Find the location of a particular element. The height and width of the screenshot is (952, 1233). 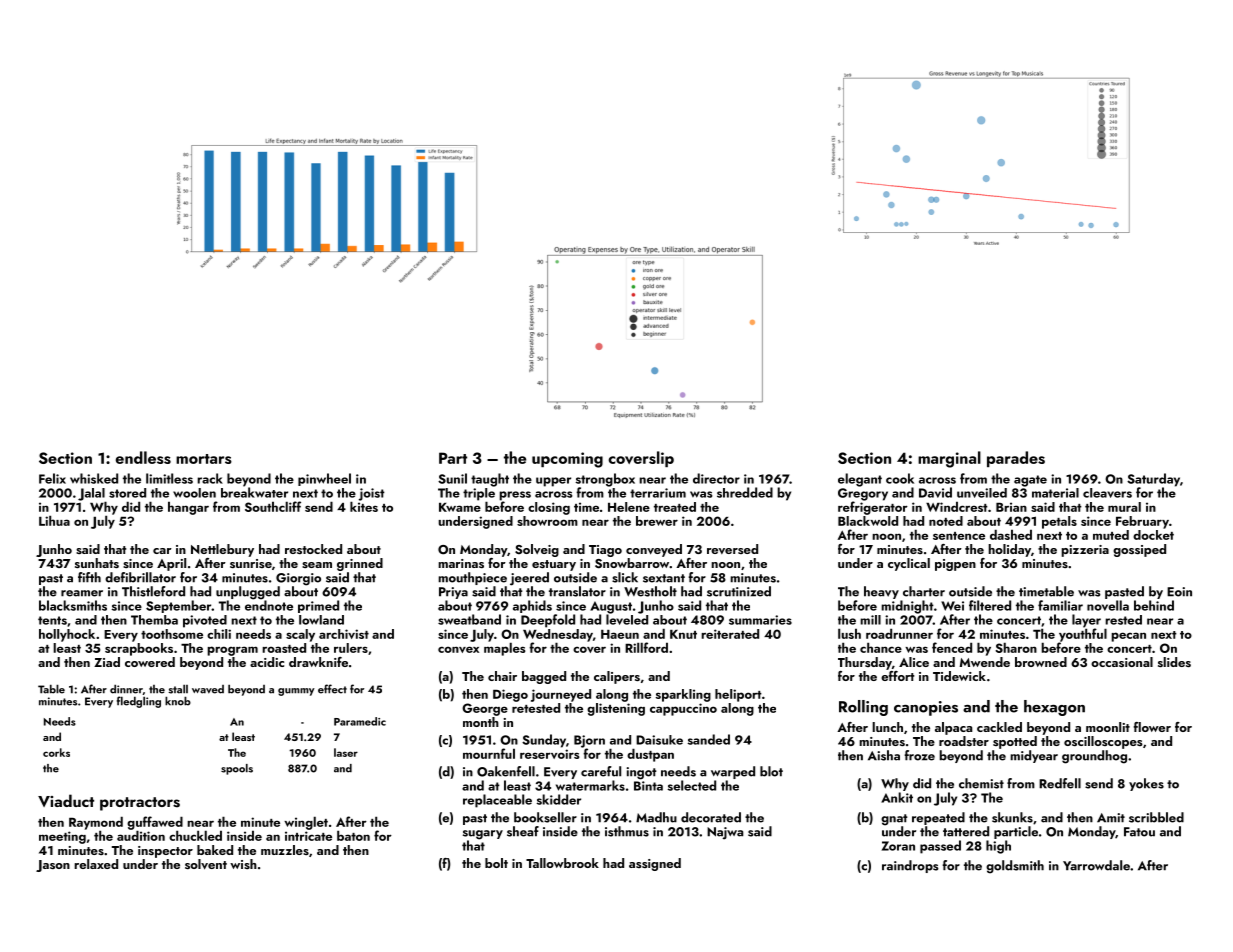

cyclical is located at coordinates (909, 564).
